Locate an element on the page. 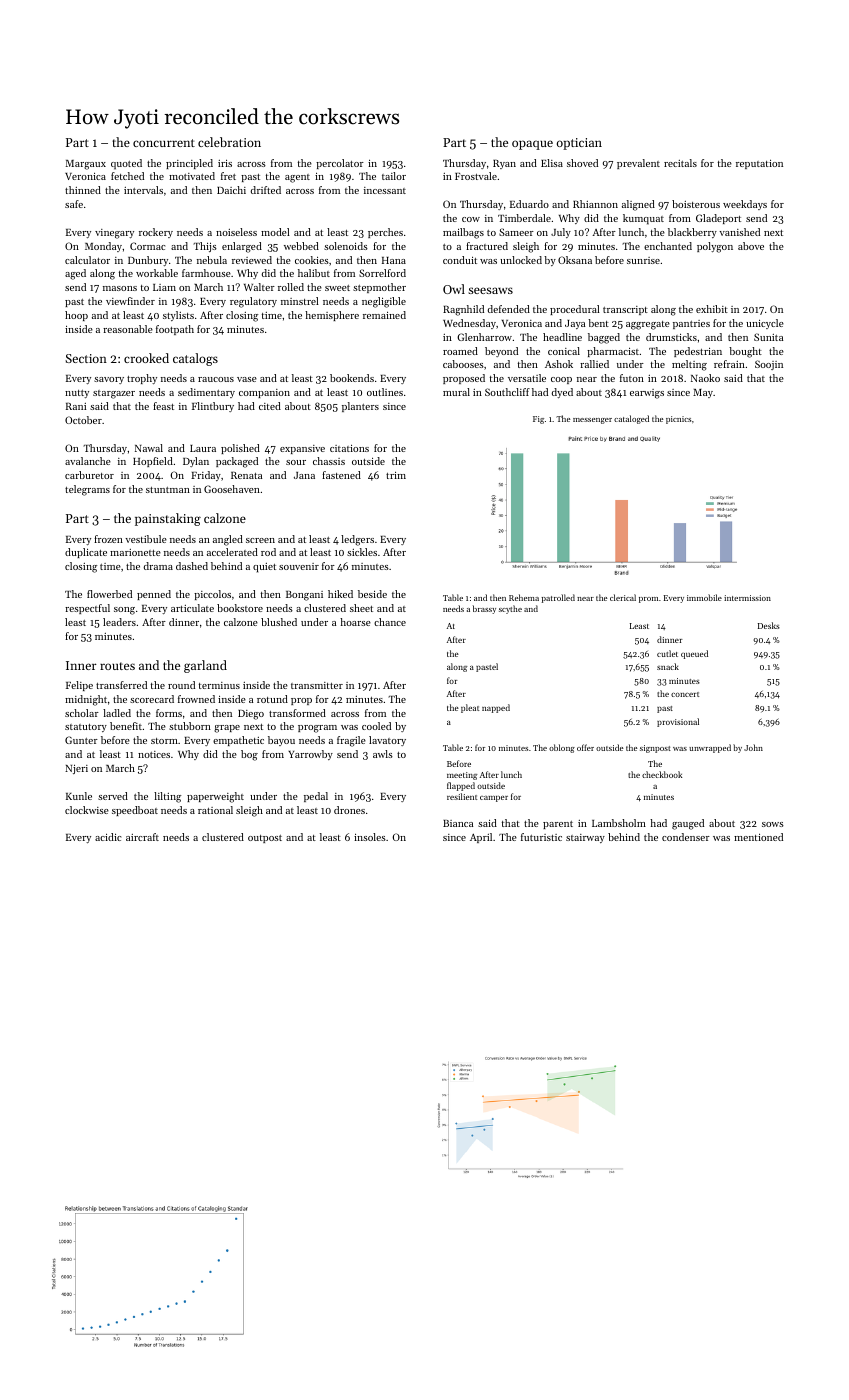 The width and height of the image is (849, 1400). refrain is located at coordinates (729, 364).
